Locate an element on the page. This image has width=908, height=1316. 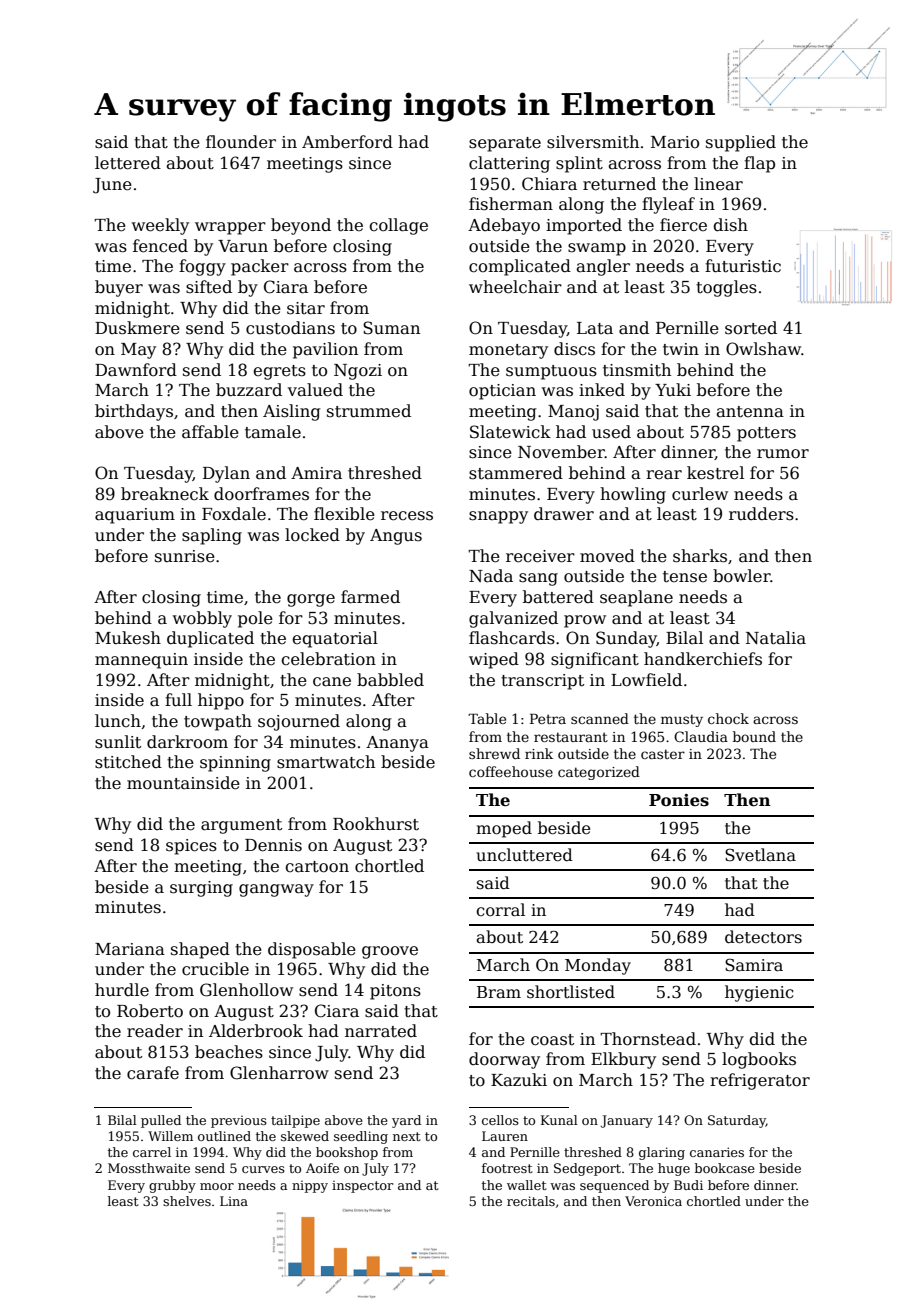
lettered is located at coordinates (128, 163).
